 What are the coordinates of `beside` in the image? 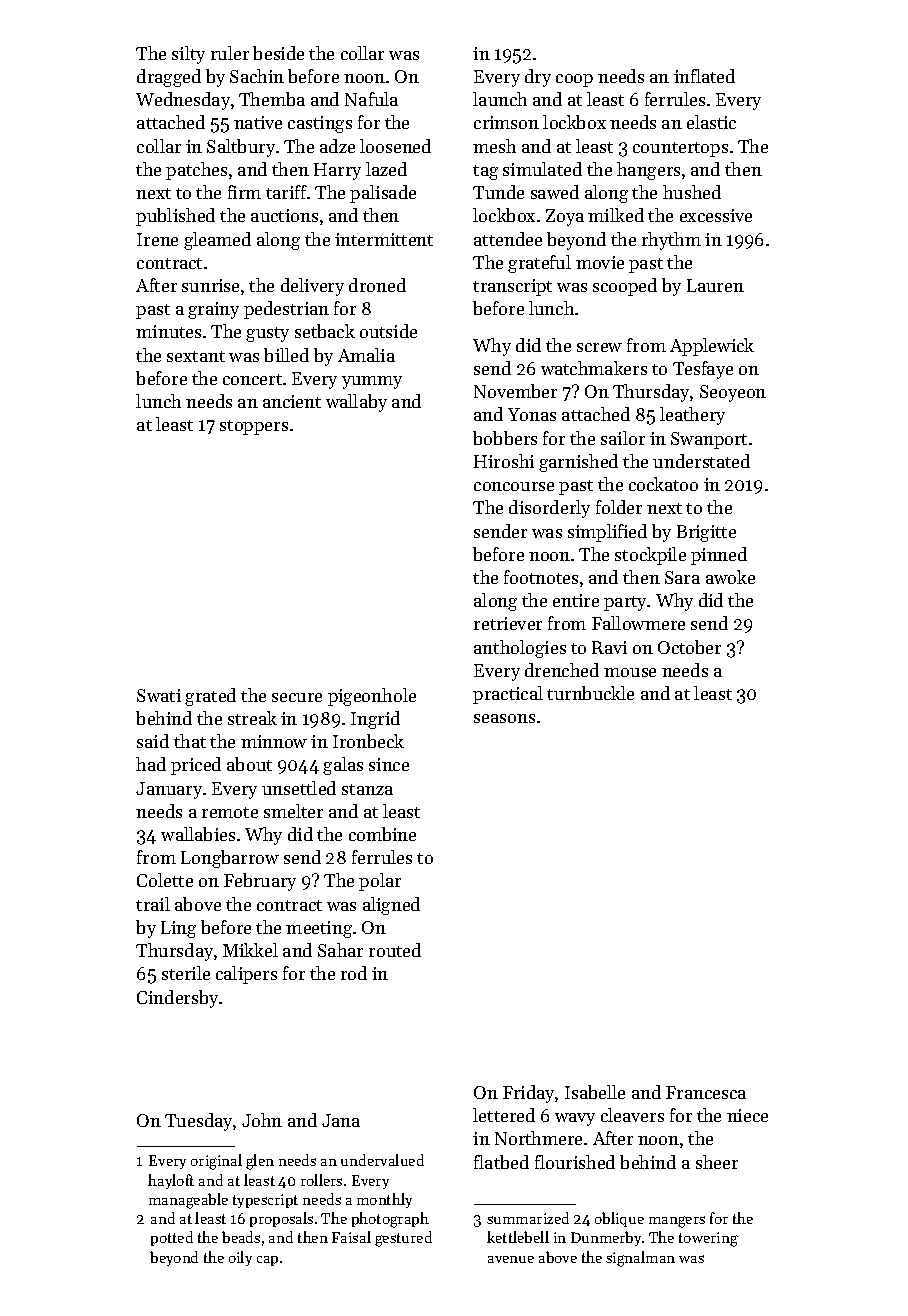 It's located at (278, 53).
